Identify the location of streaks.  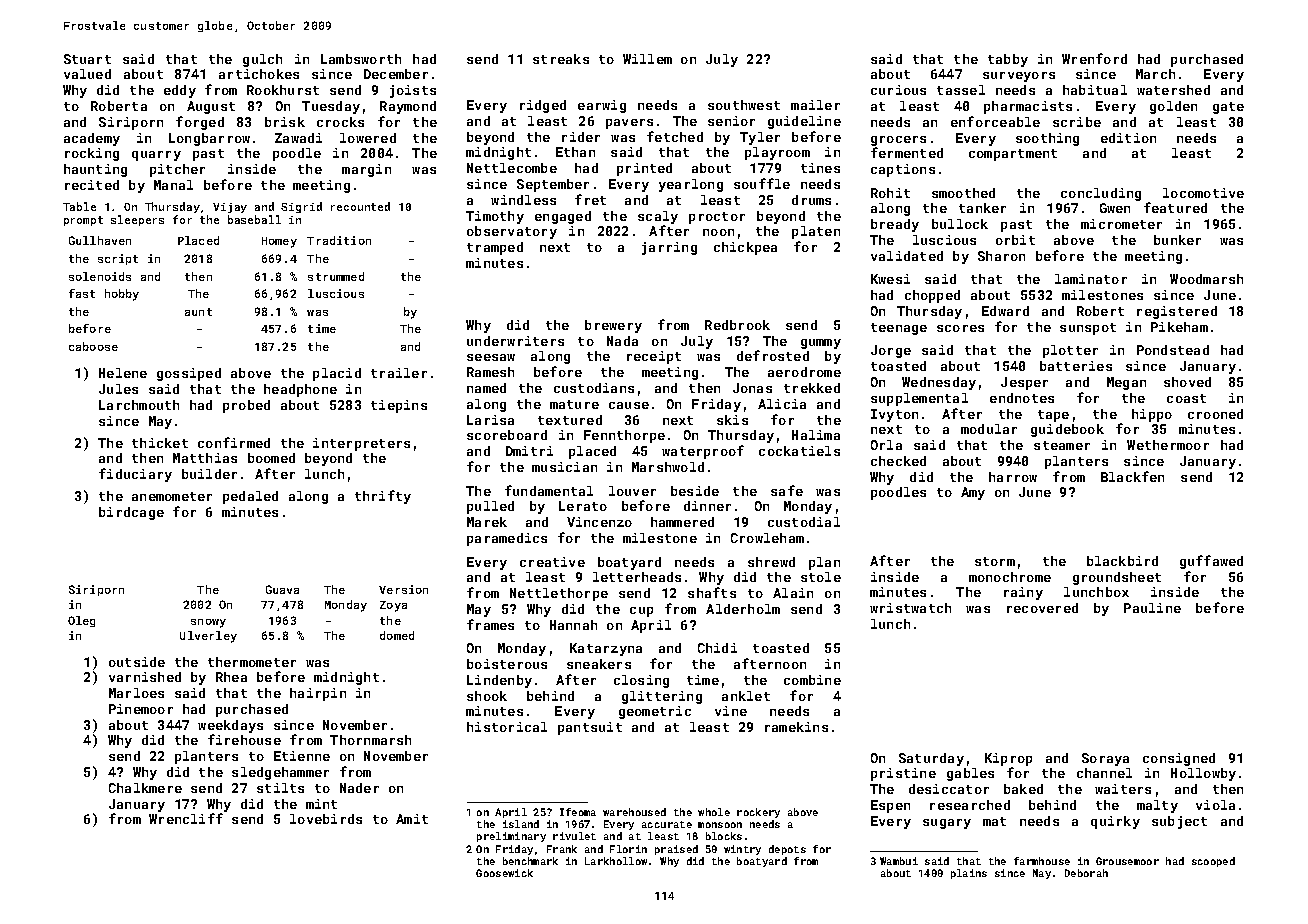
(561, 59).
